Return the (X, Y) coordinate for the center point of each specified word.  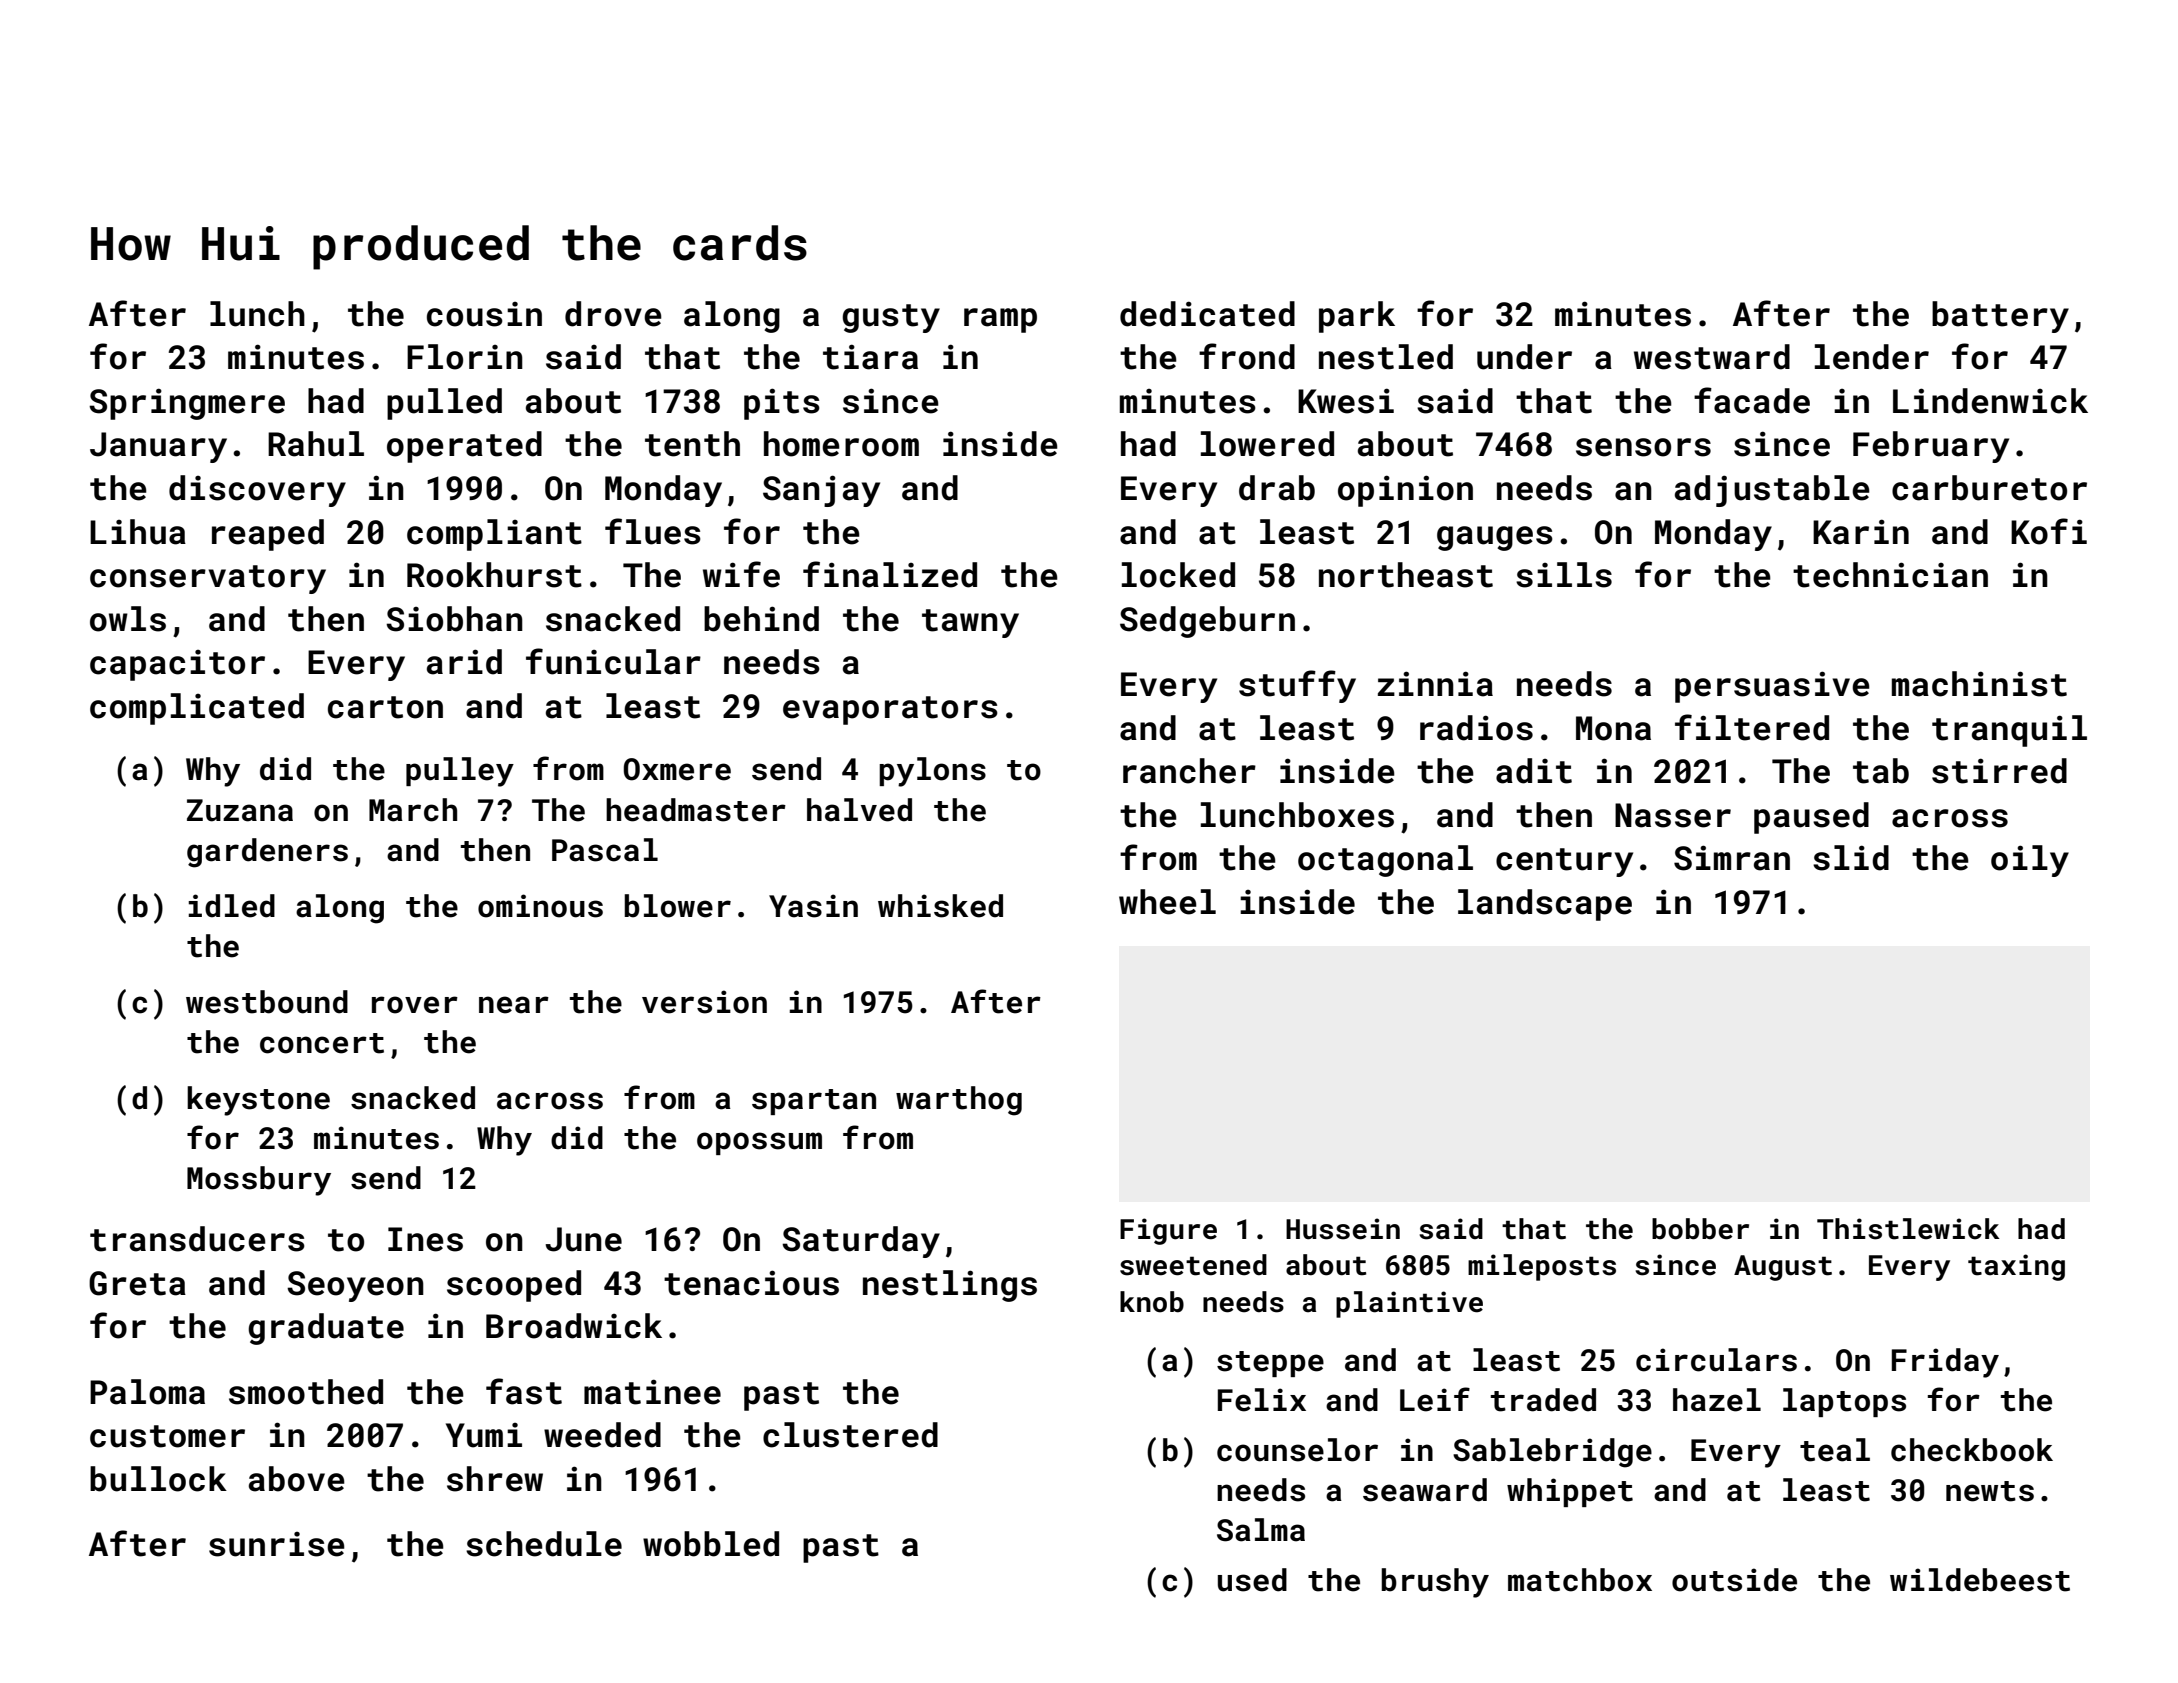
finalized (890, 574)
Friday (1945, 1363)
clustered (850, 1435)
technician (1890, 575)
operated (464, 447)
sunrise (277, 1544)
